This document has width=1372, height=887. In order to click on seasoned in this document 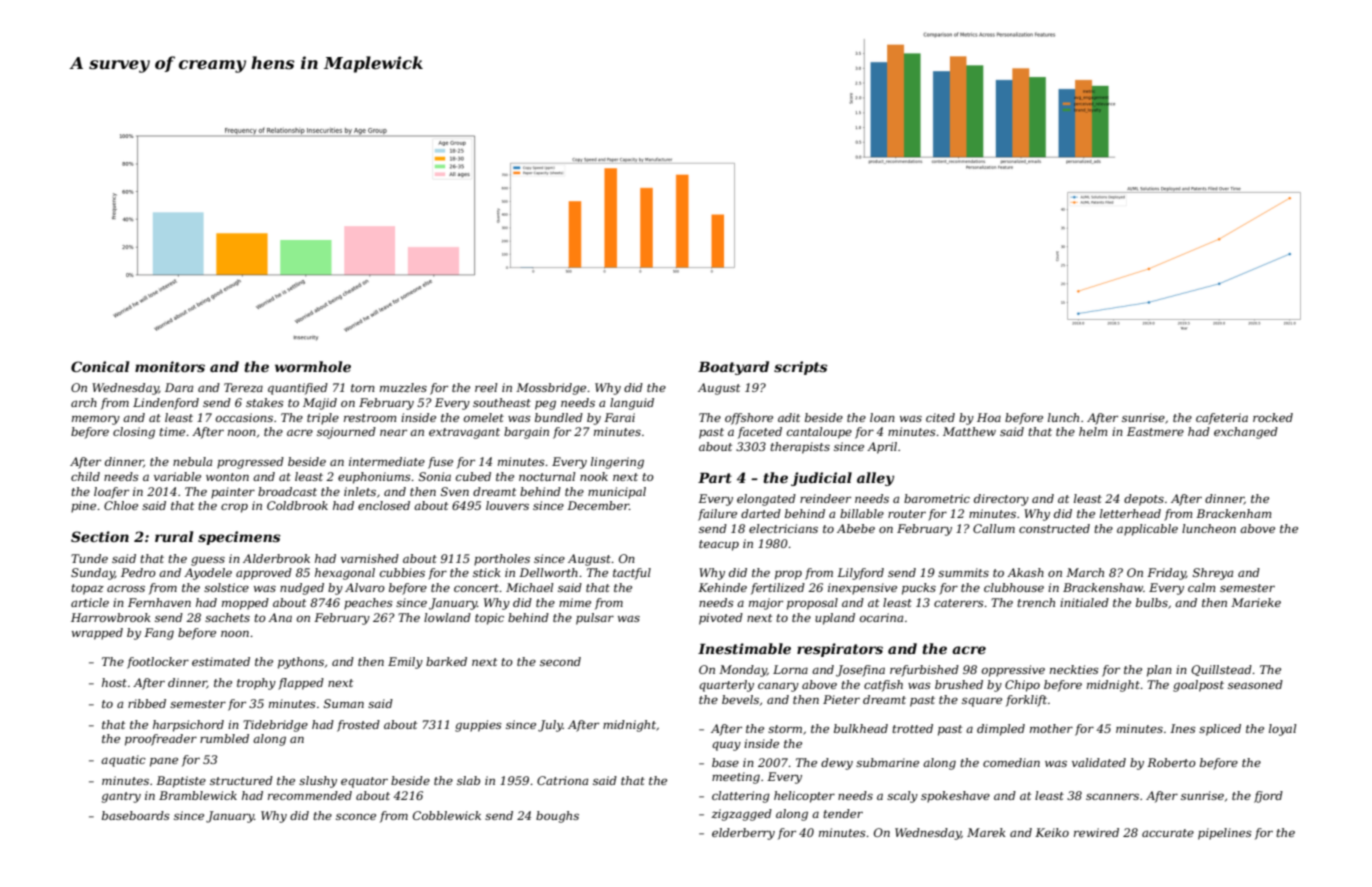, I will do `click(1255, 684)`.
